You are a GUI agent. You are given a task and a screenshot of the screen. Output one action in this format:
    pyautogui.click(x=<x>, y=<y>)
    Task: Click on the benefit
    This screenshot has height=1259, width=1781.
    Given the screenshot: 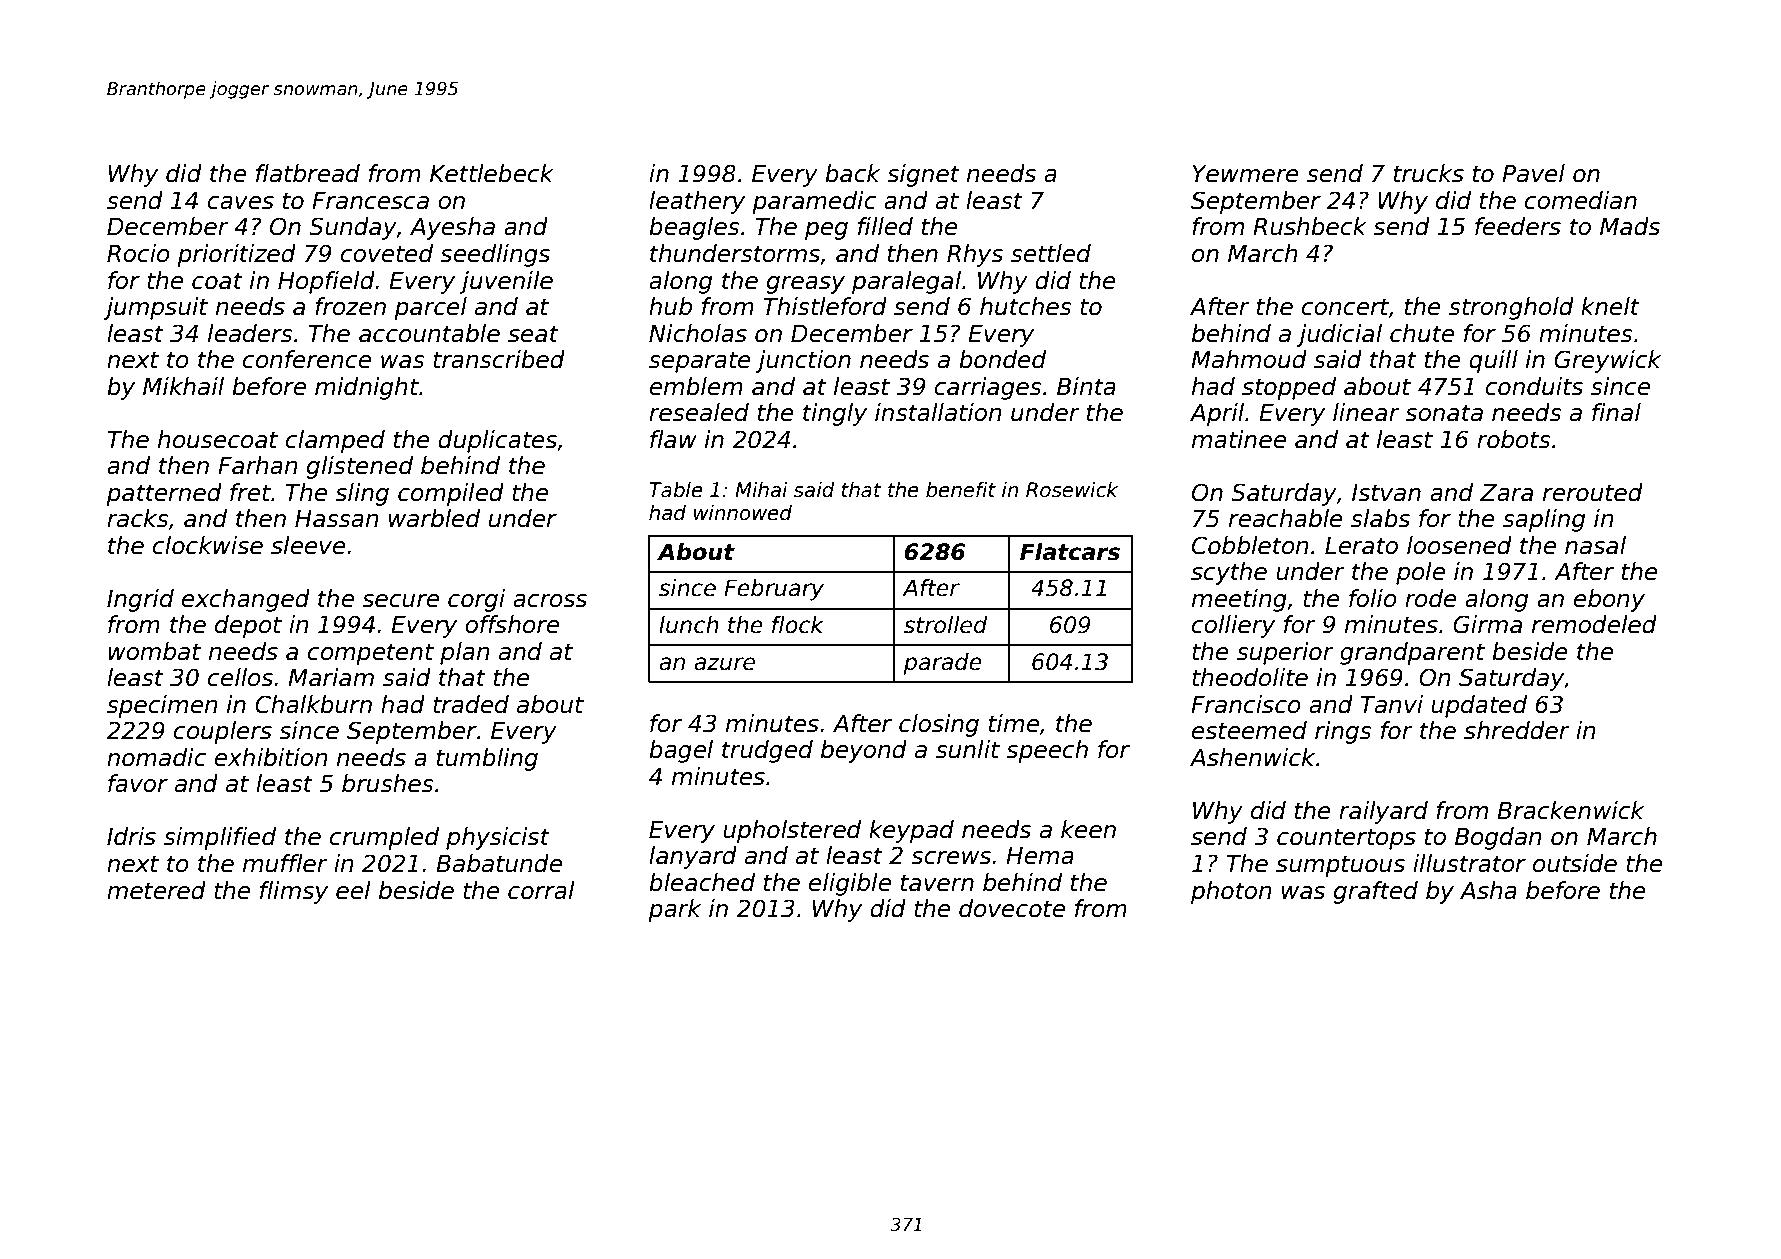 What is the action you would take?
    pyautogui.click(x=961, y=490)
